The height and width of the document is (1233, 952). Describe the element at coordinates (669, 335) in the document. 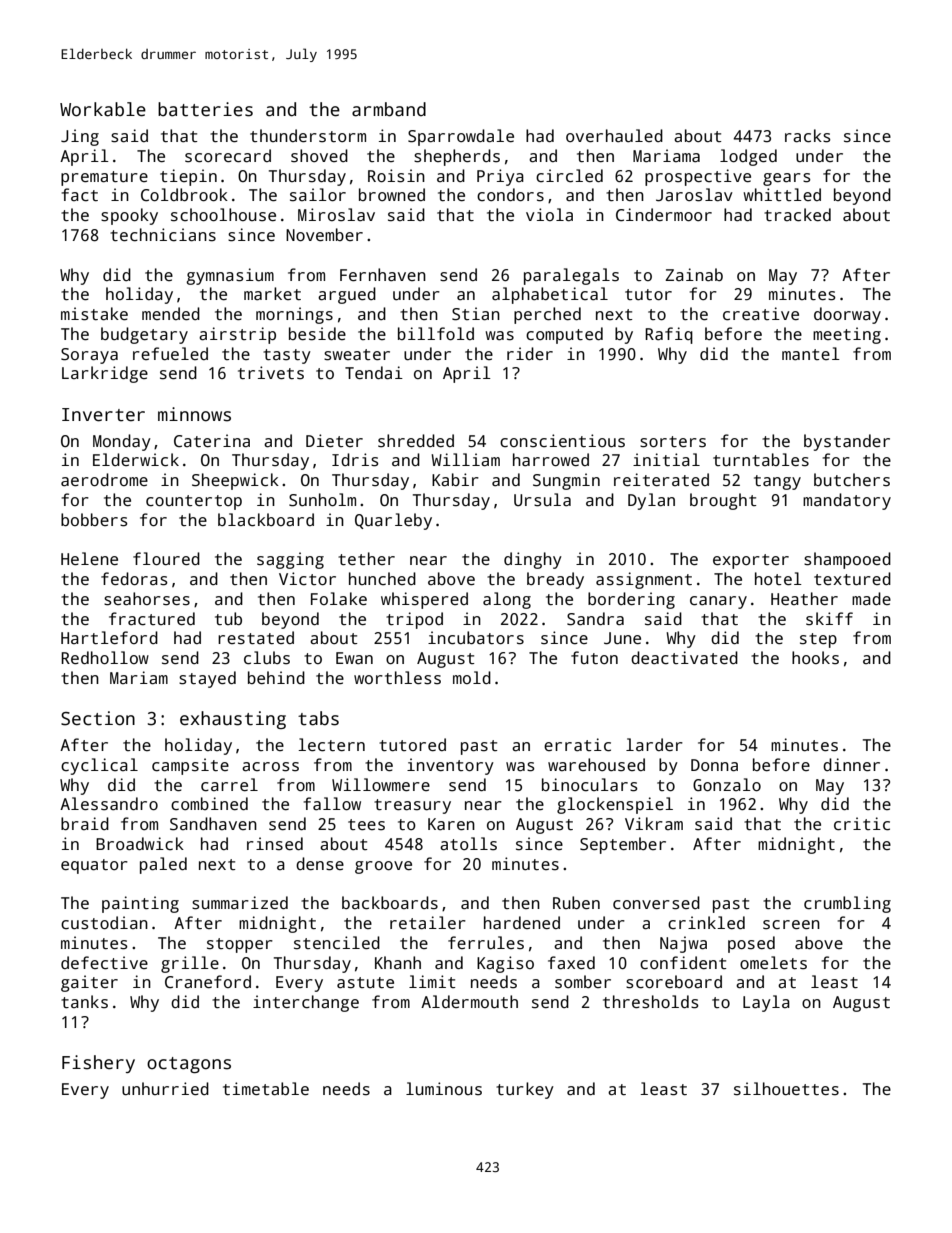

I see `Rafiq` at that location.
